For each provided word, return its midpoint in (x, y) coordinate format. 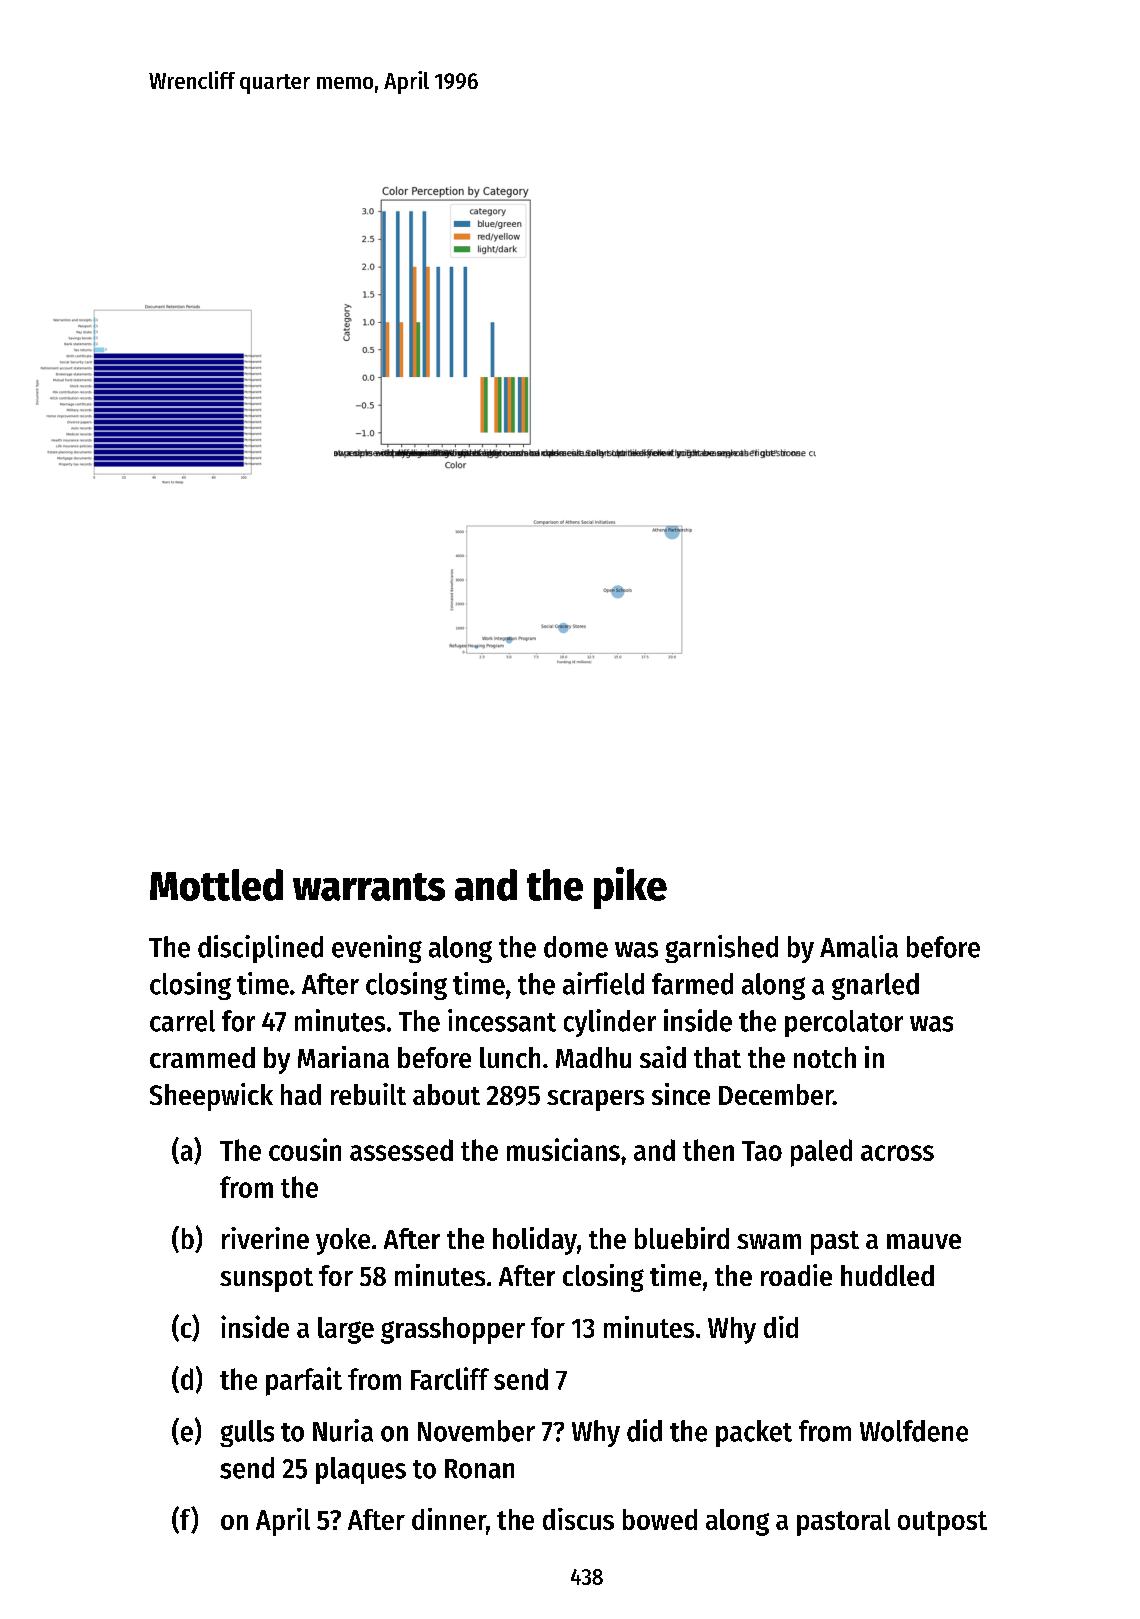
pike (630, 888)
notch (825, 1057)
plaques (361, 1470)
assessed (401, 1150)
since (681, 1094)
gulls (247, 1433)
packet (754, 1433)
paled (821, 1153)
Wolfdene (914, 1431)
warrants (369, 887)
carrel (182, 1021)
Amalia (859, 946)
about (446, 1094)
